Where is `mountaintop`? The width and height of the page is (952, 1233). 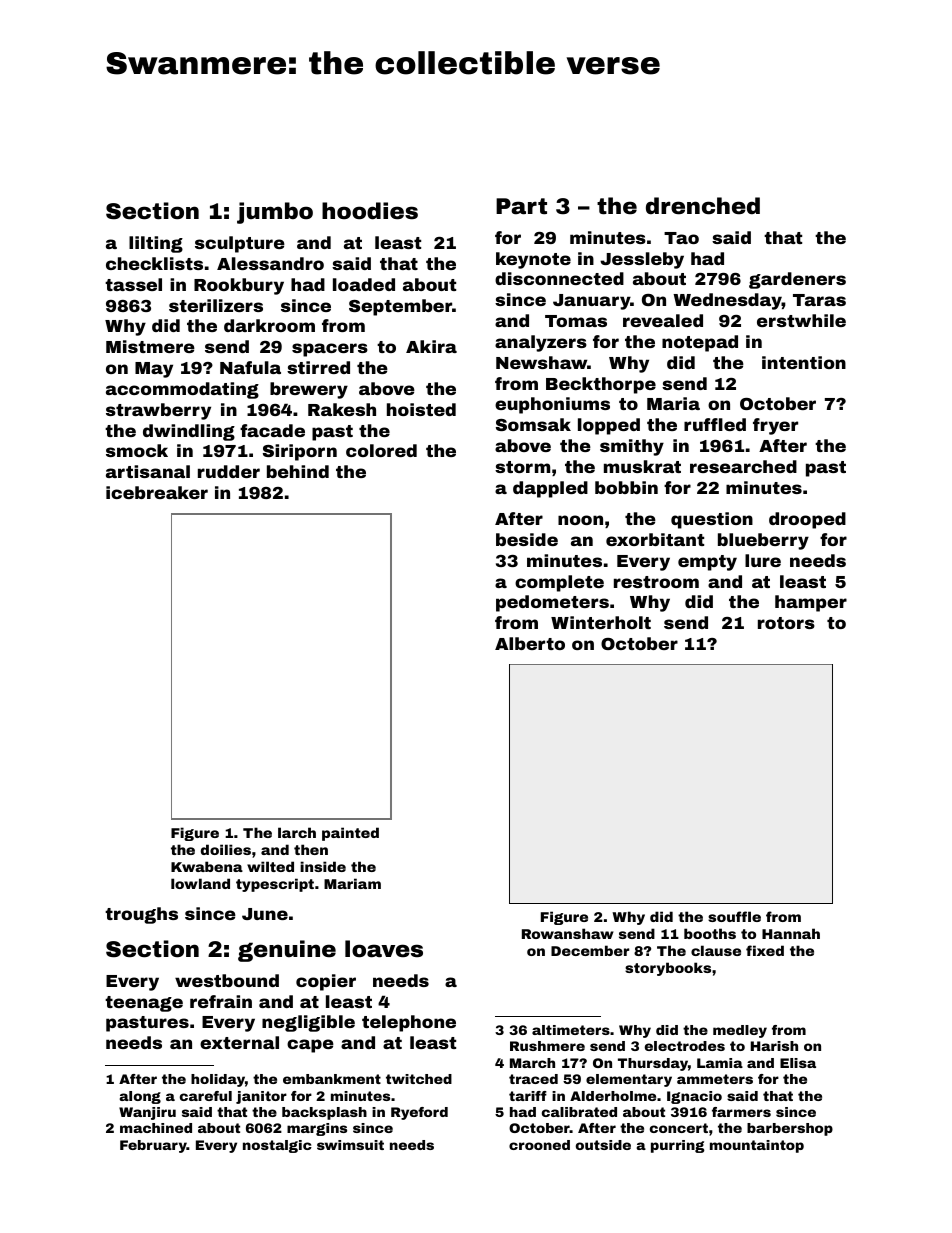
mountaintop is located at coordinates (757, 1146).
